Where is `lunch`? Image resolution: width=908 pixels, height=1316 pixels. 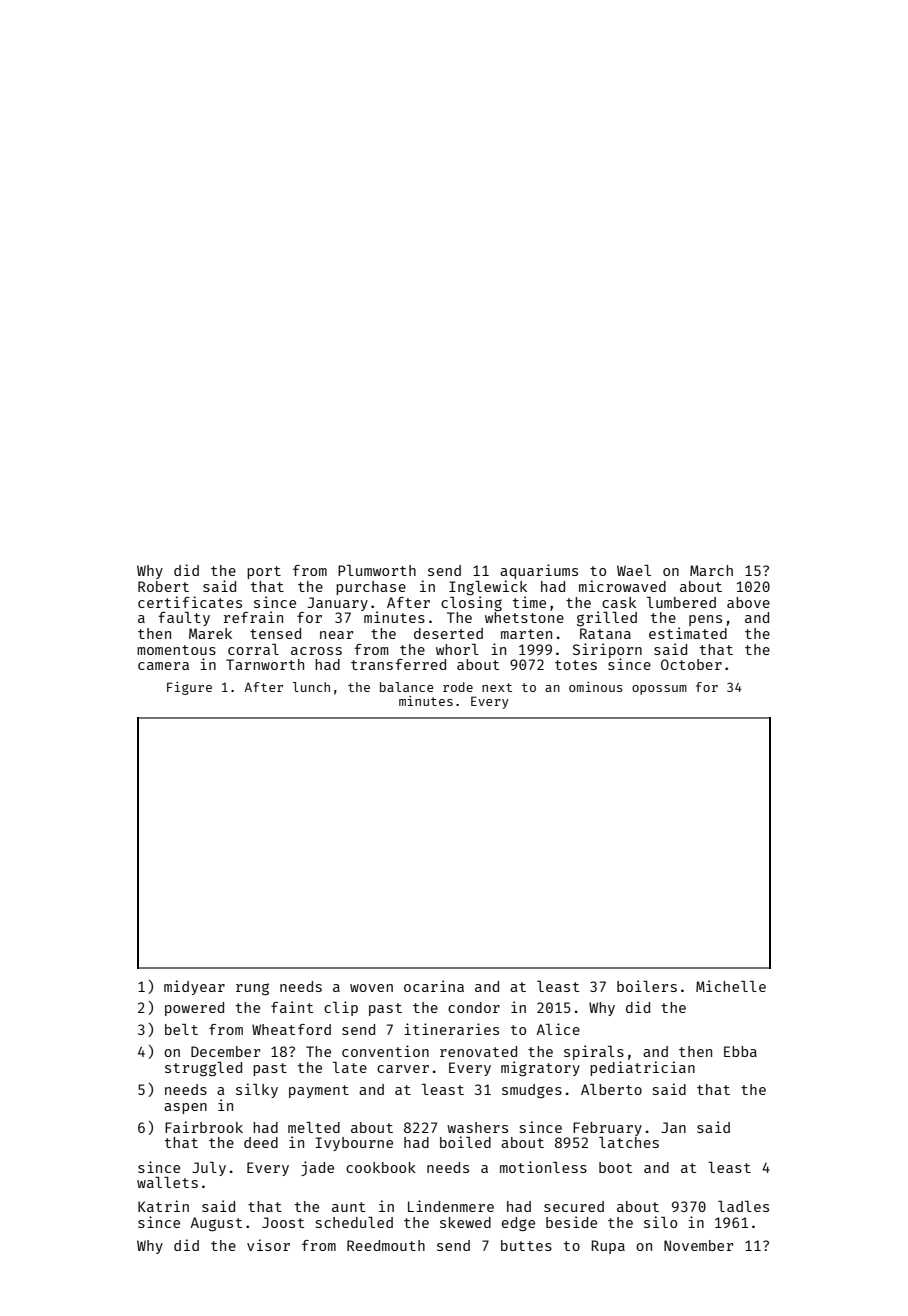
lunch is located at coordinates (311, 687).
